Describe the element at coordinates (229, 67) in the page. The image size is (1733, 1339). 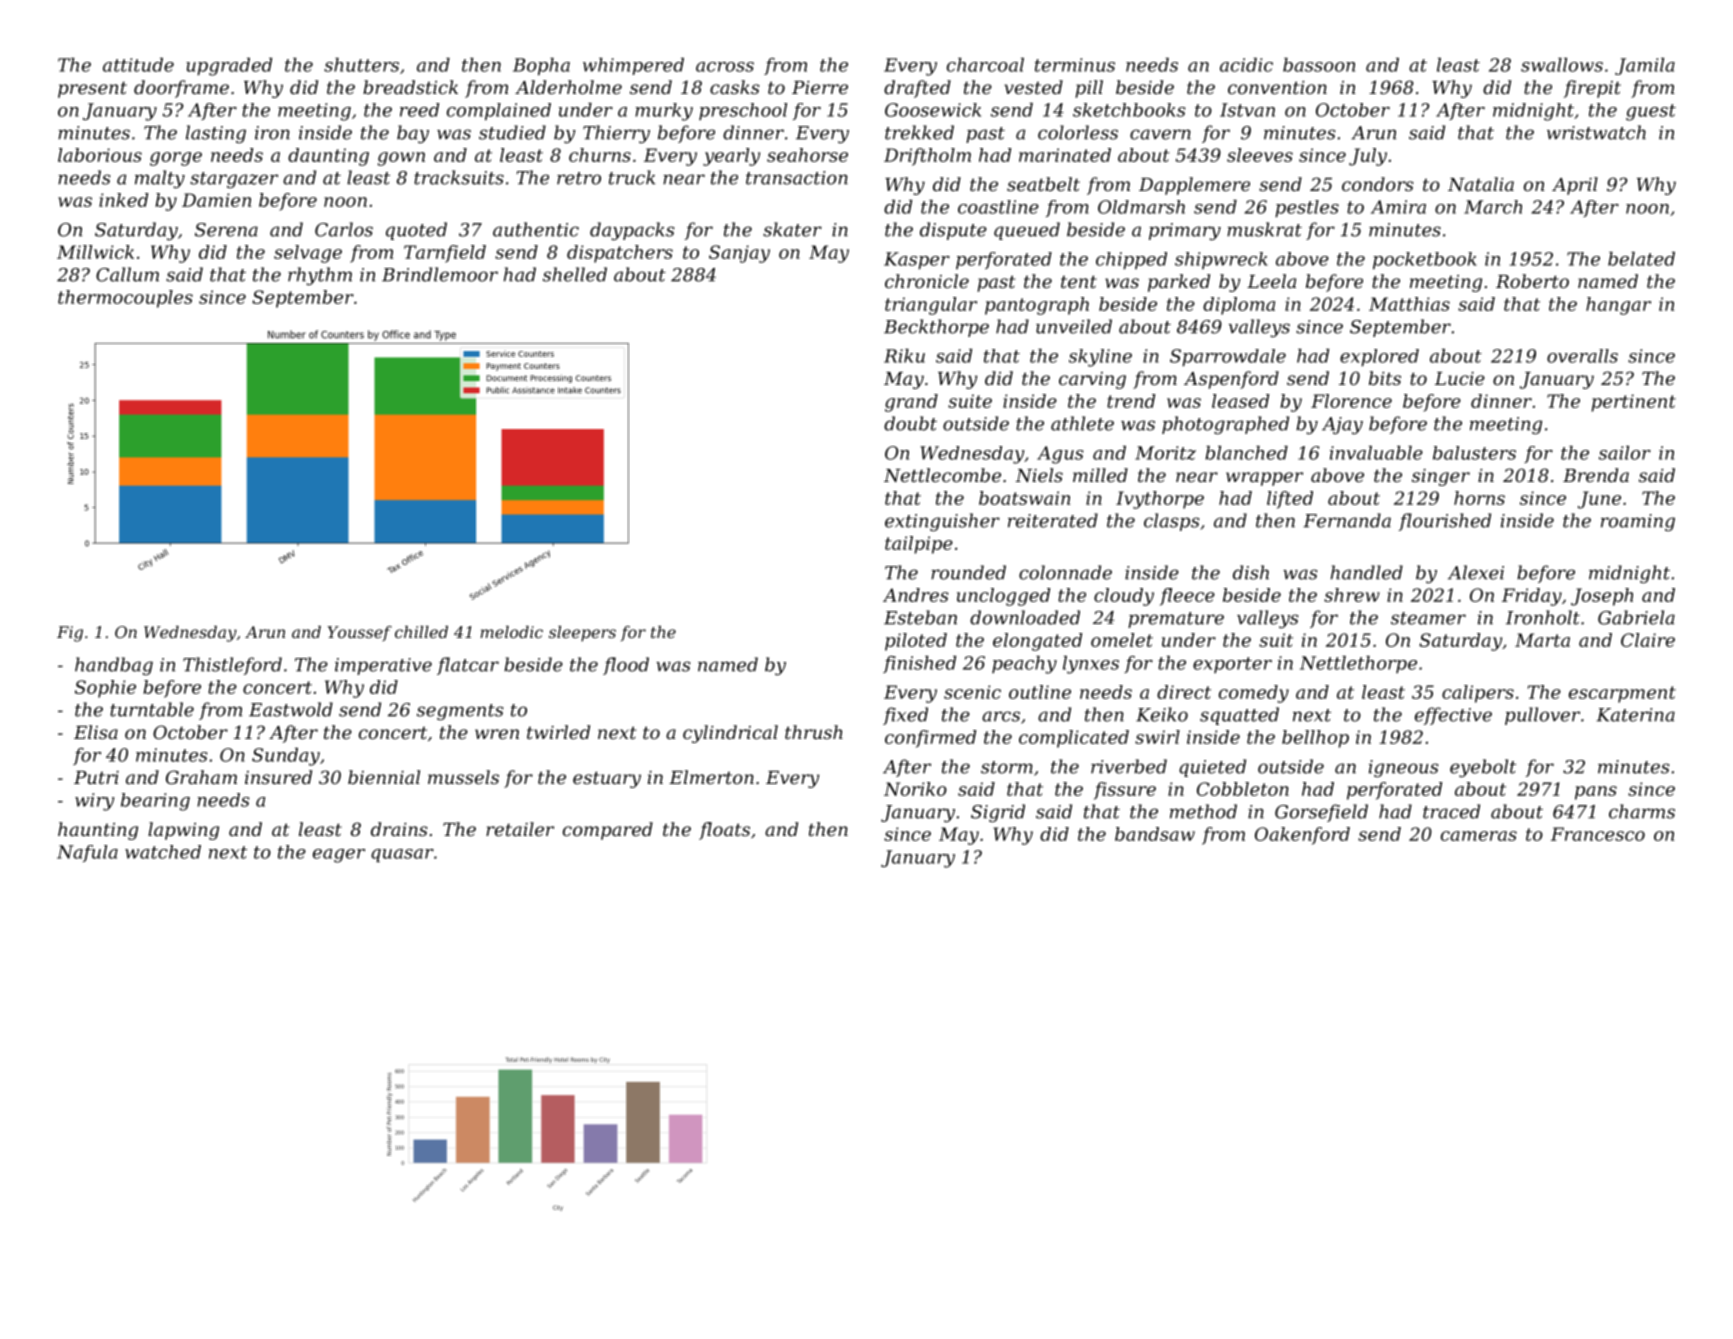
I see `upgraded` at that location.
